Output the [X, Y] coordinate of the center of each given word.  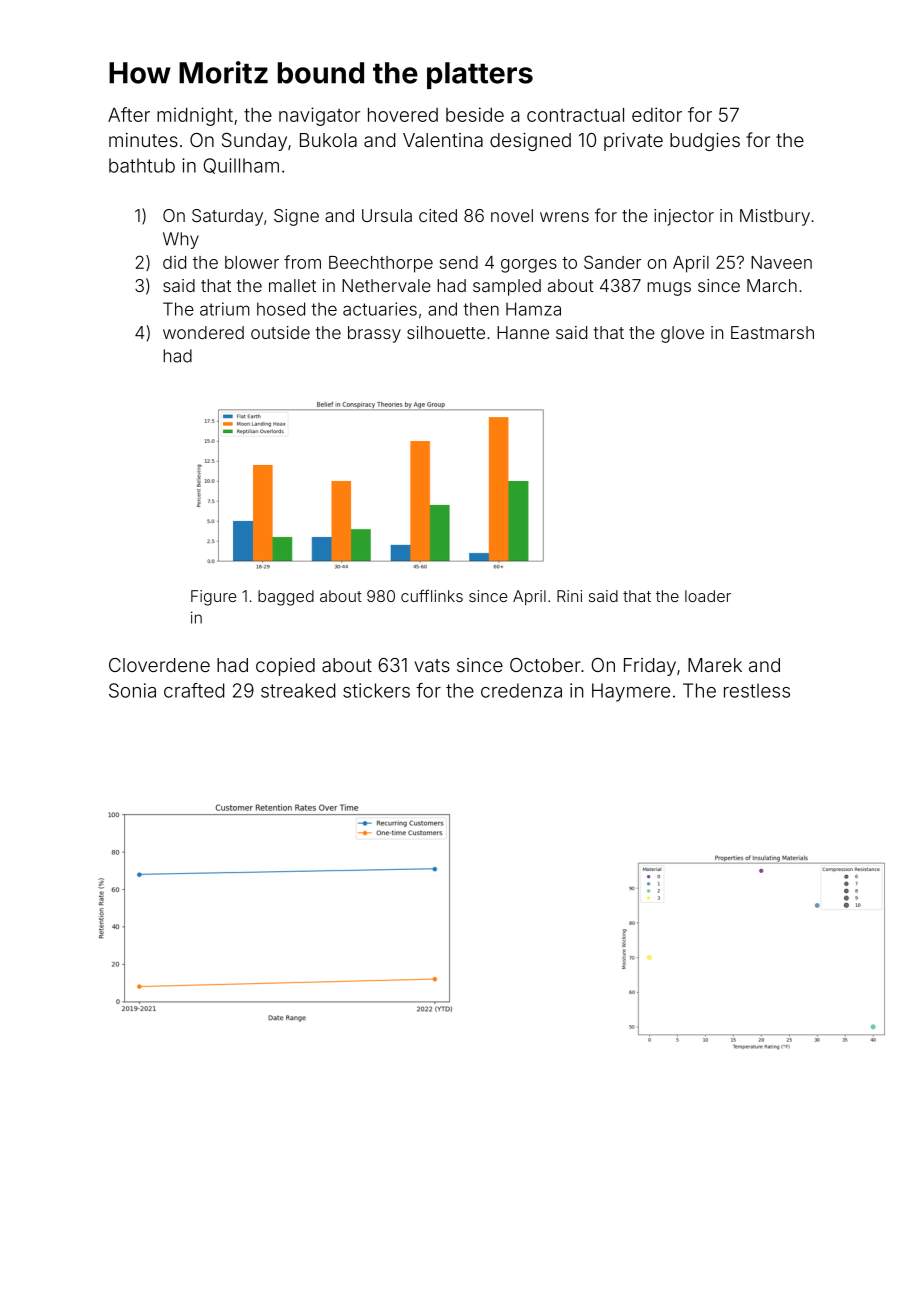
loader [708, 596]
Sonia [132, 690]
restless [757, 690]
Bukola [328, 140]
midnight [195, 116]
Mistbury [775, 217]
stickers [376, 690]
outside [280, 332]
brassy [374, 334]
